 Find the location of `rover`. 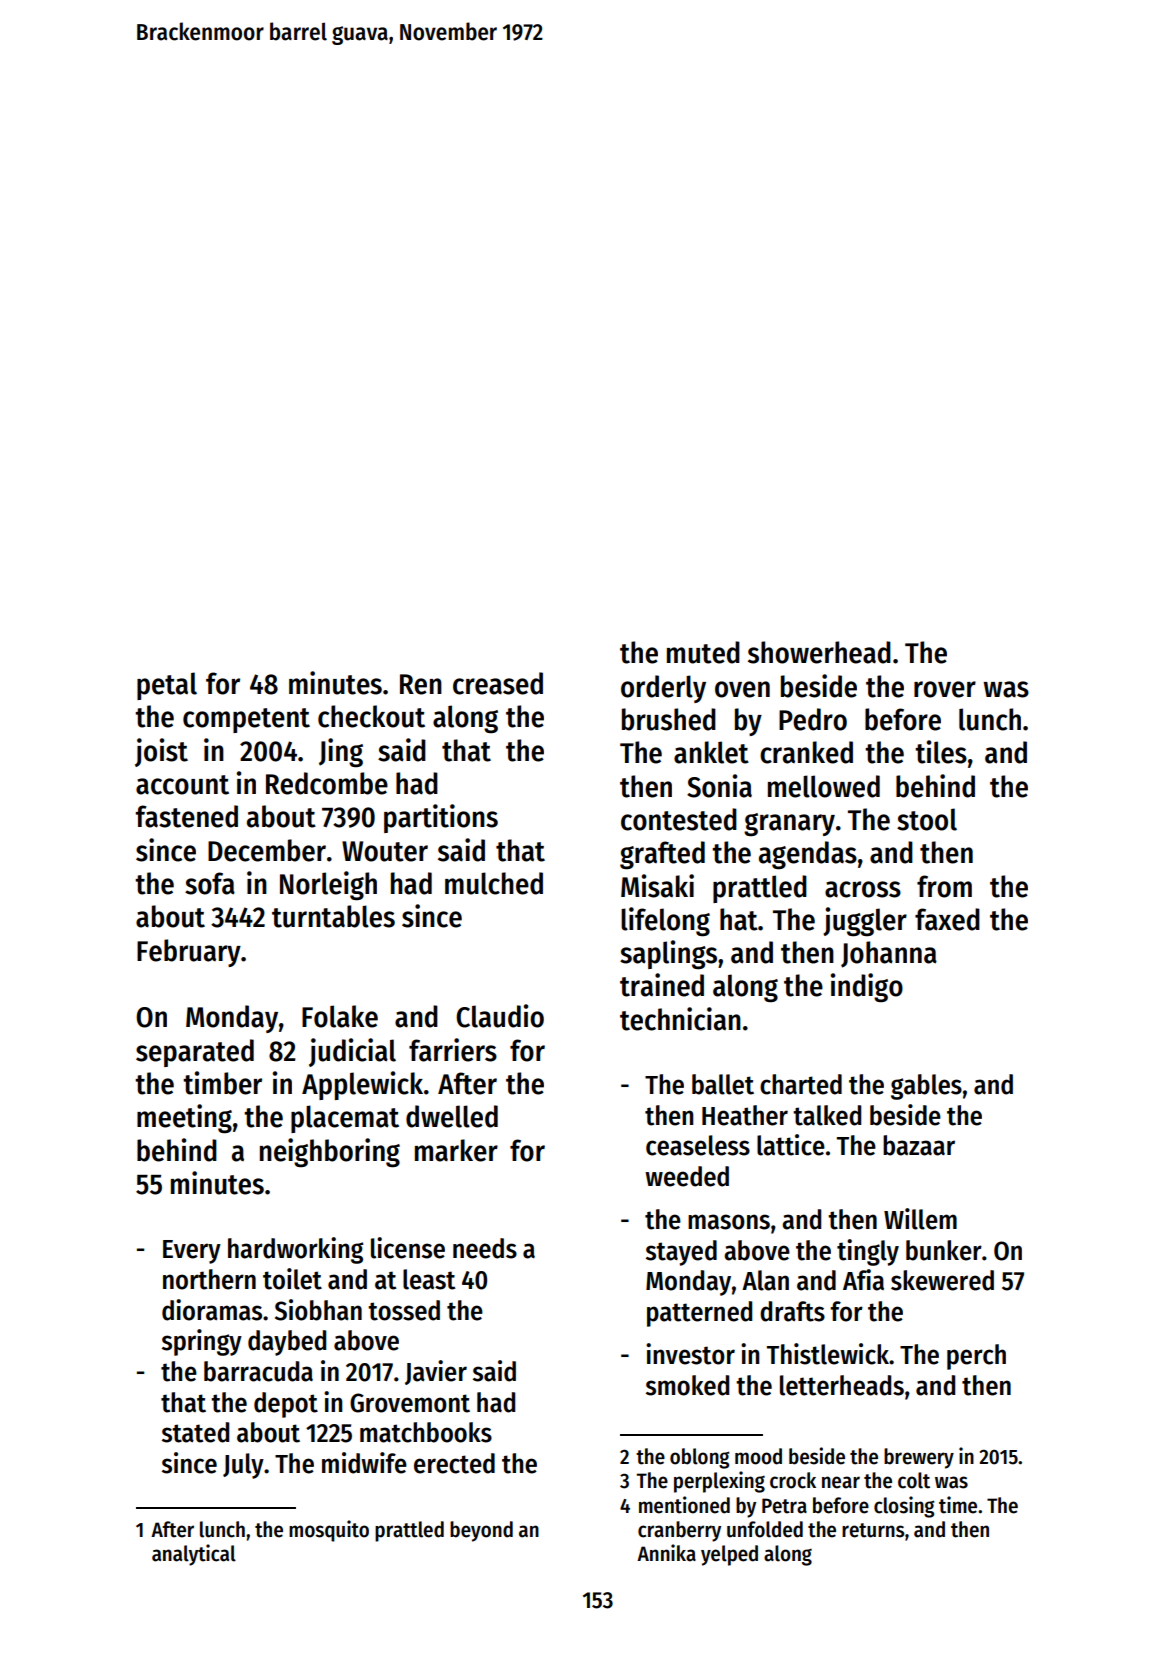

rover is located at coordinates (945, 689).
